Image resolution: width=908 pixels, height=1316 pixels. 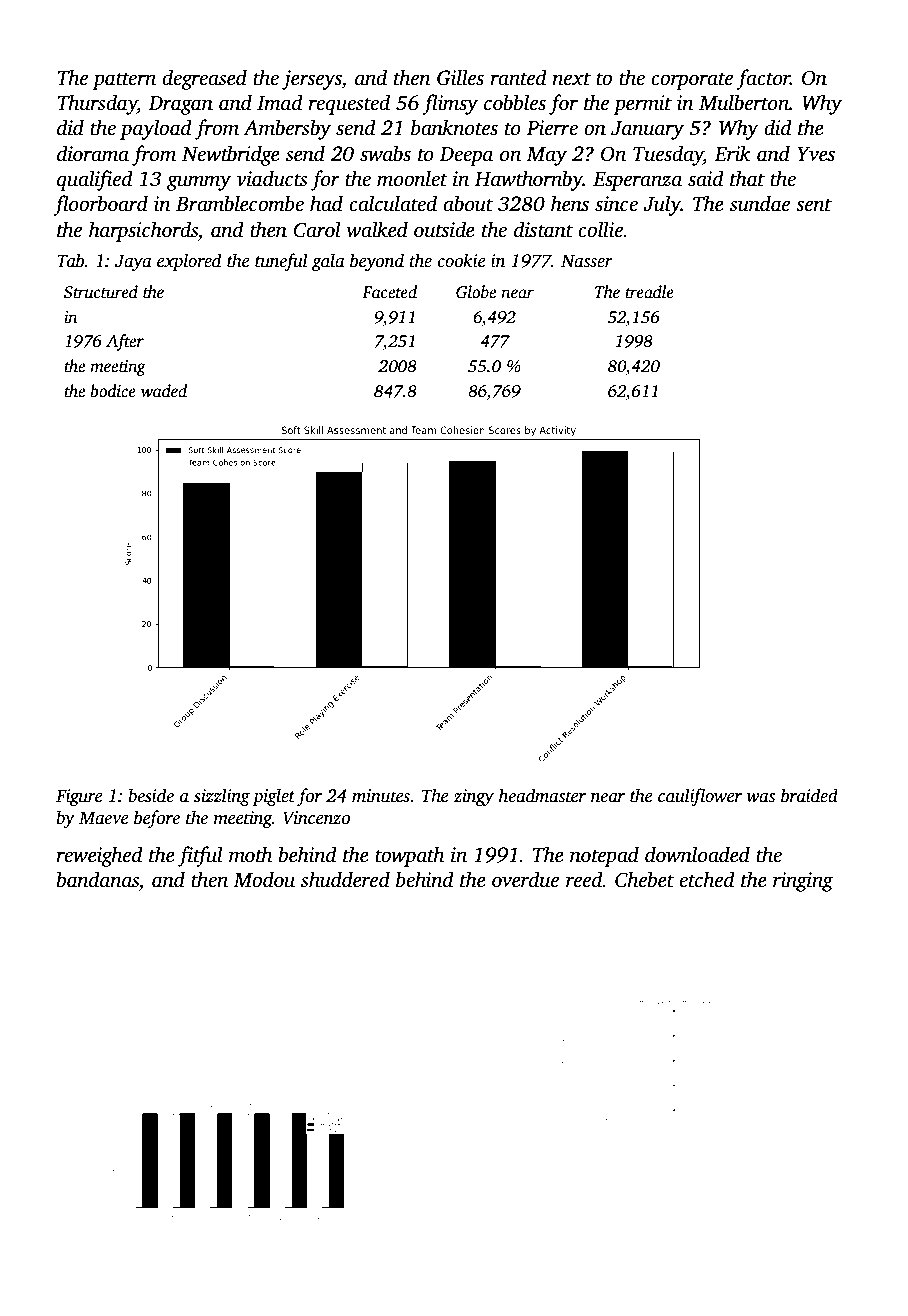 What do you see at coordinates (200, 856) in the screenshot?
I see `fitful` at bounding box center [200, 856].
